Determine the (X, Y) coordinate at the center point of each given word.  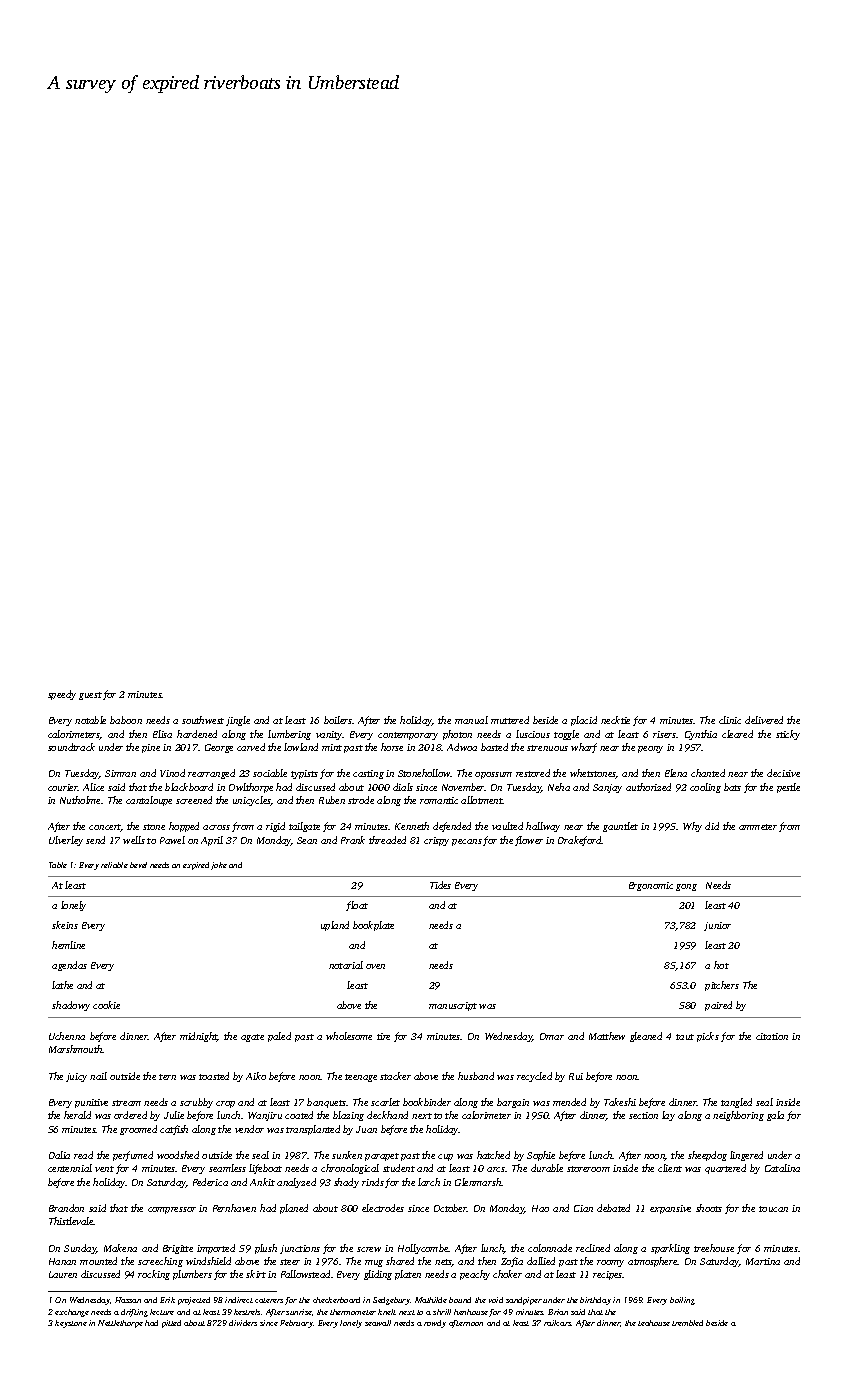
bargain (513, 1103)
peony (650, 749)
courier (63, 787)
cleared (737, 734)
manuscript (453, 1006)
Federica (210, 1182)
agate (252, 1038)
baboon (126, 720)
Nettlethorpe (120, 1324)
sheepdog (707, 1156)
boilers (338, 720)
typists (304, 774)
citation (772, 1036)
